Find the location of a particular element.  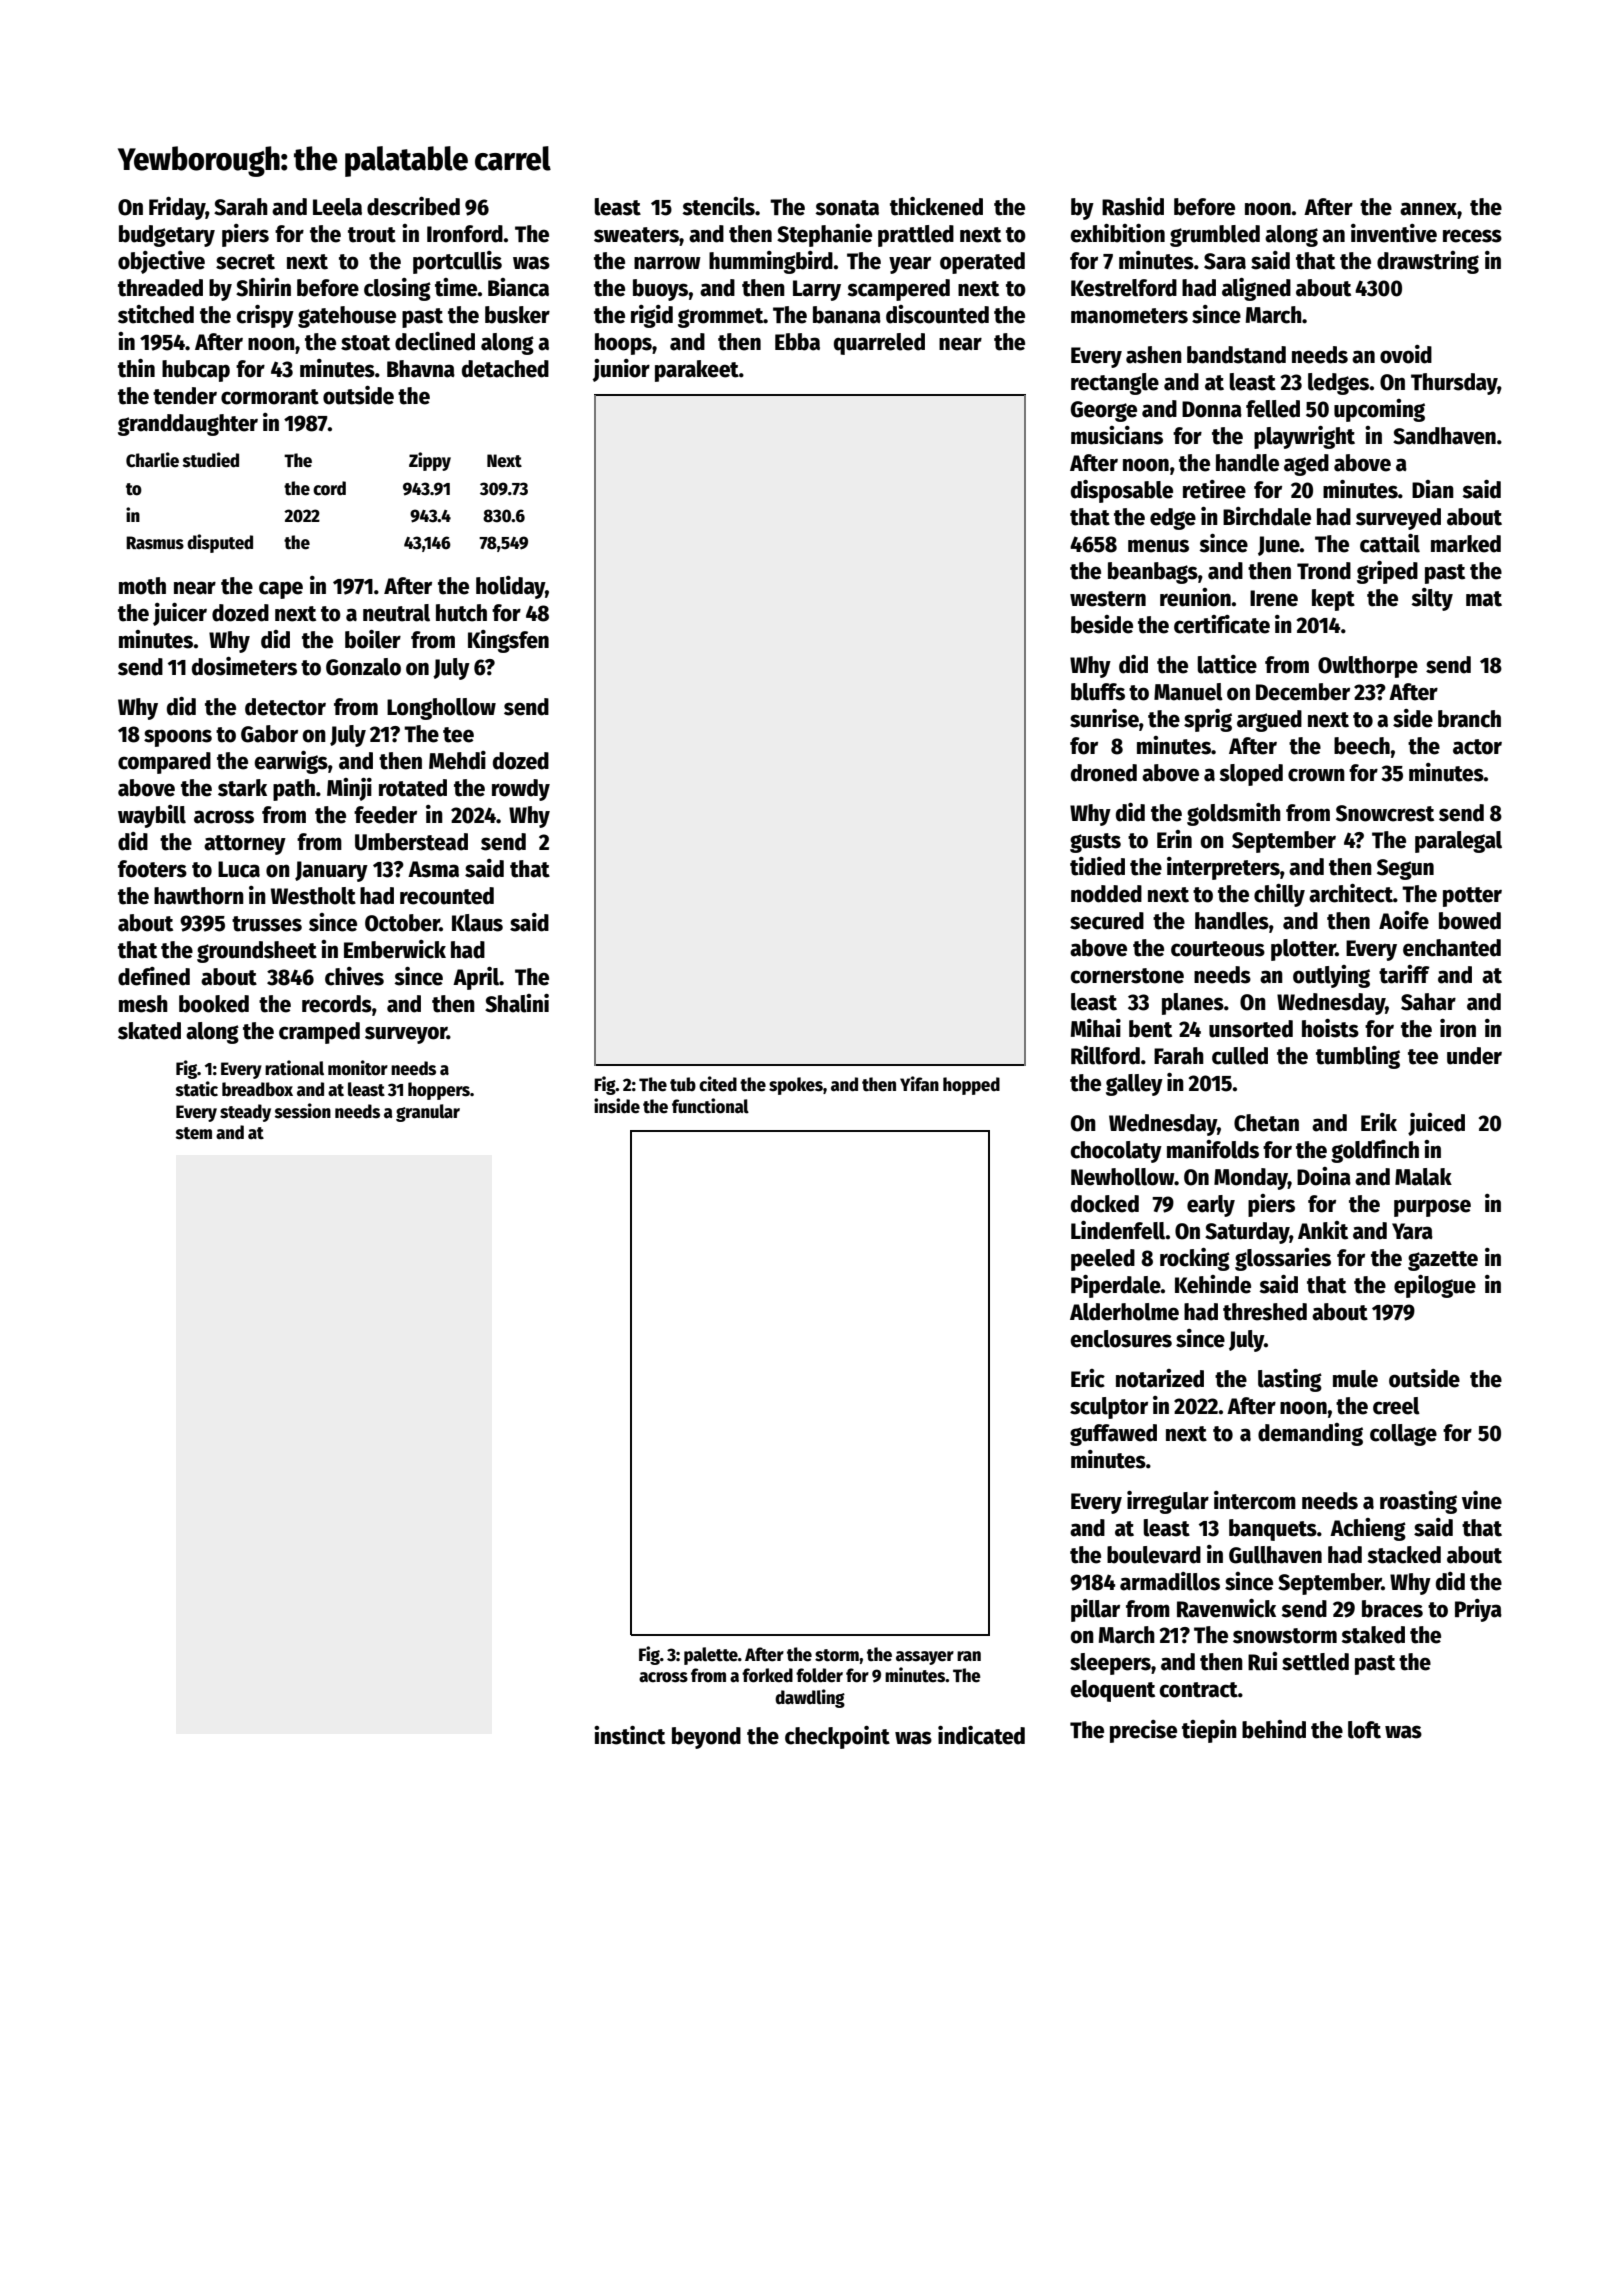

Gullhaven is located at coordinates (1275, 1555).
